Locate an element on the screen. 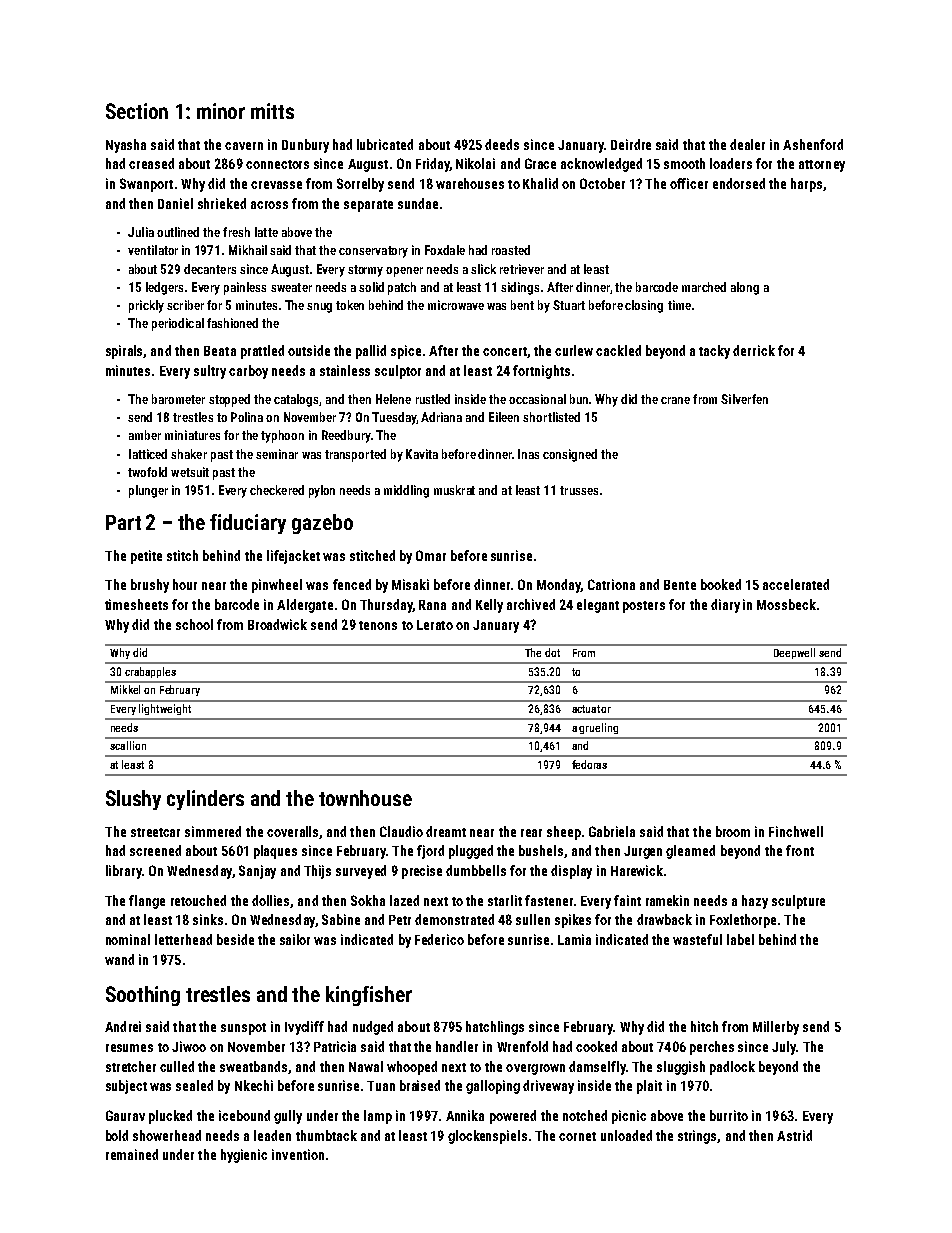 The image size is (952, 1233). accelerated is located at coordinates (796, 584).
